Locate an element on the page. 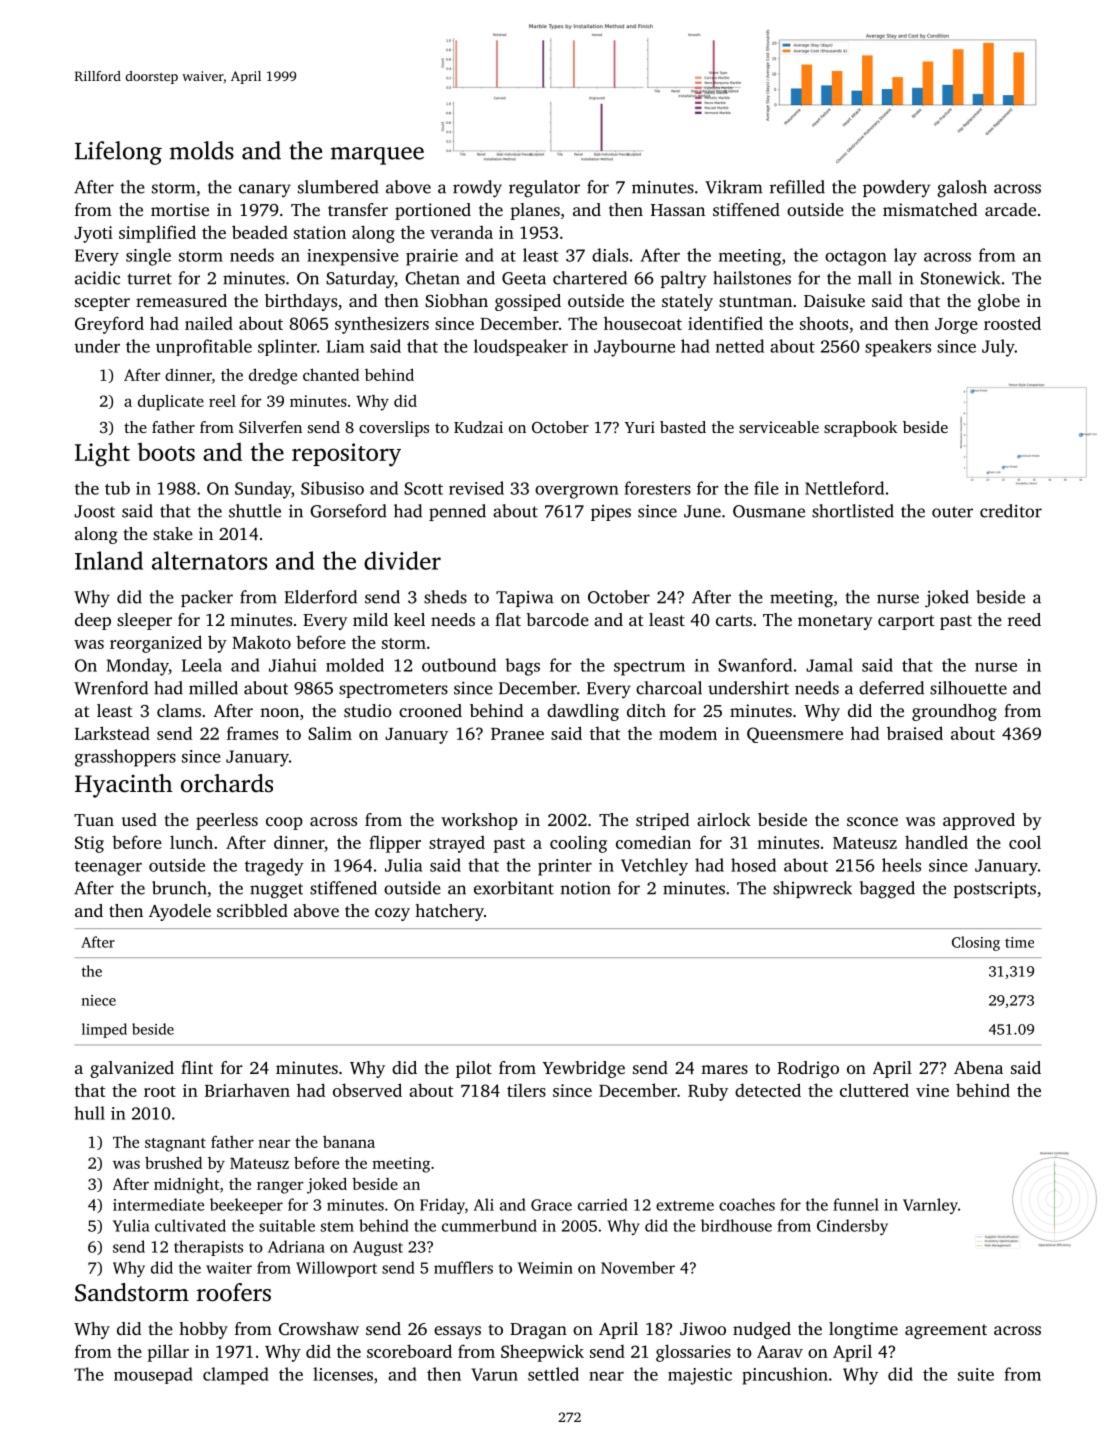 This image has width=1116, height=1444. Chetan is located at coordinates (432, 278).
